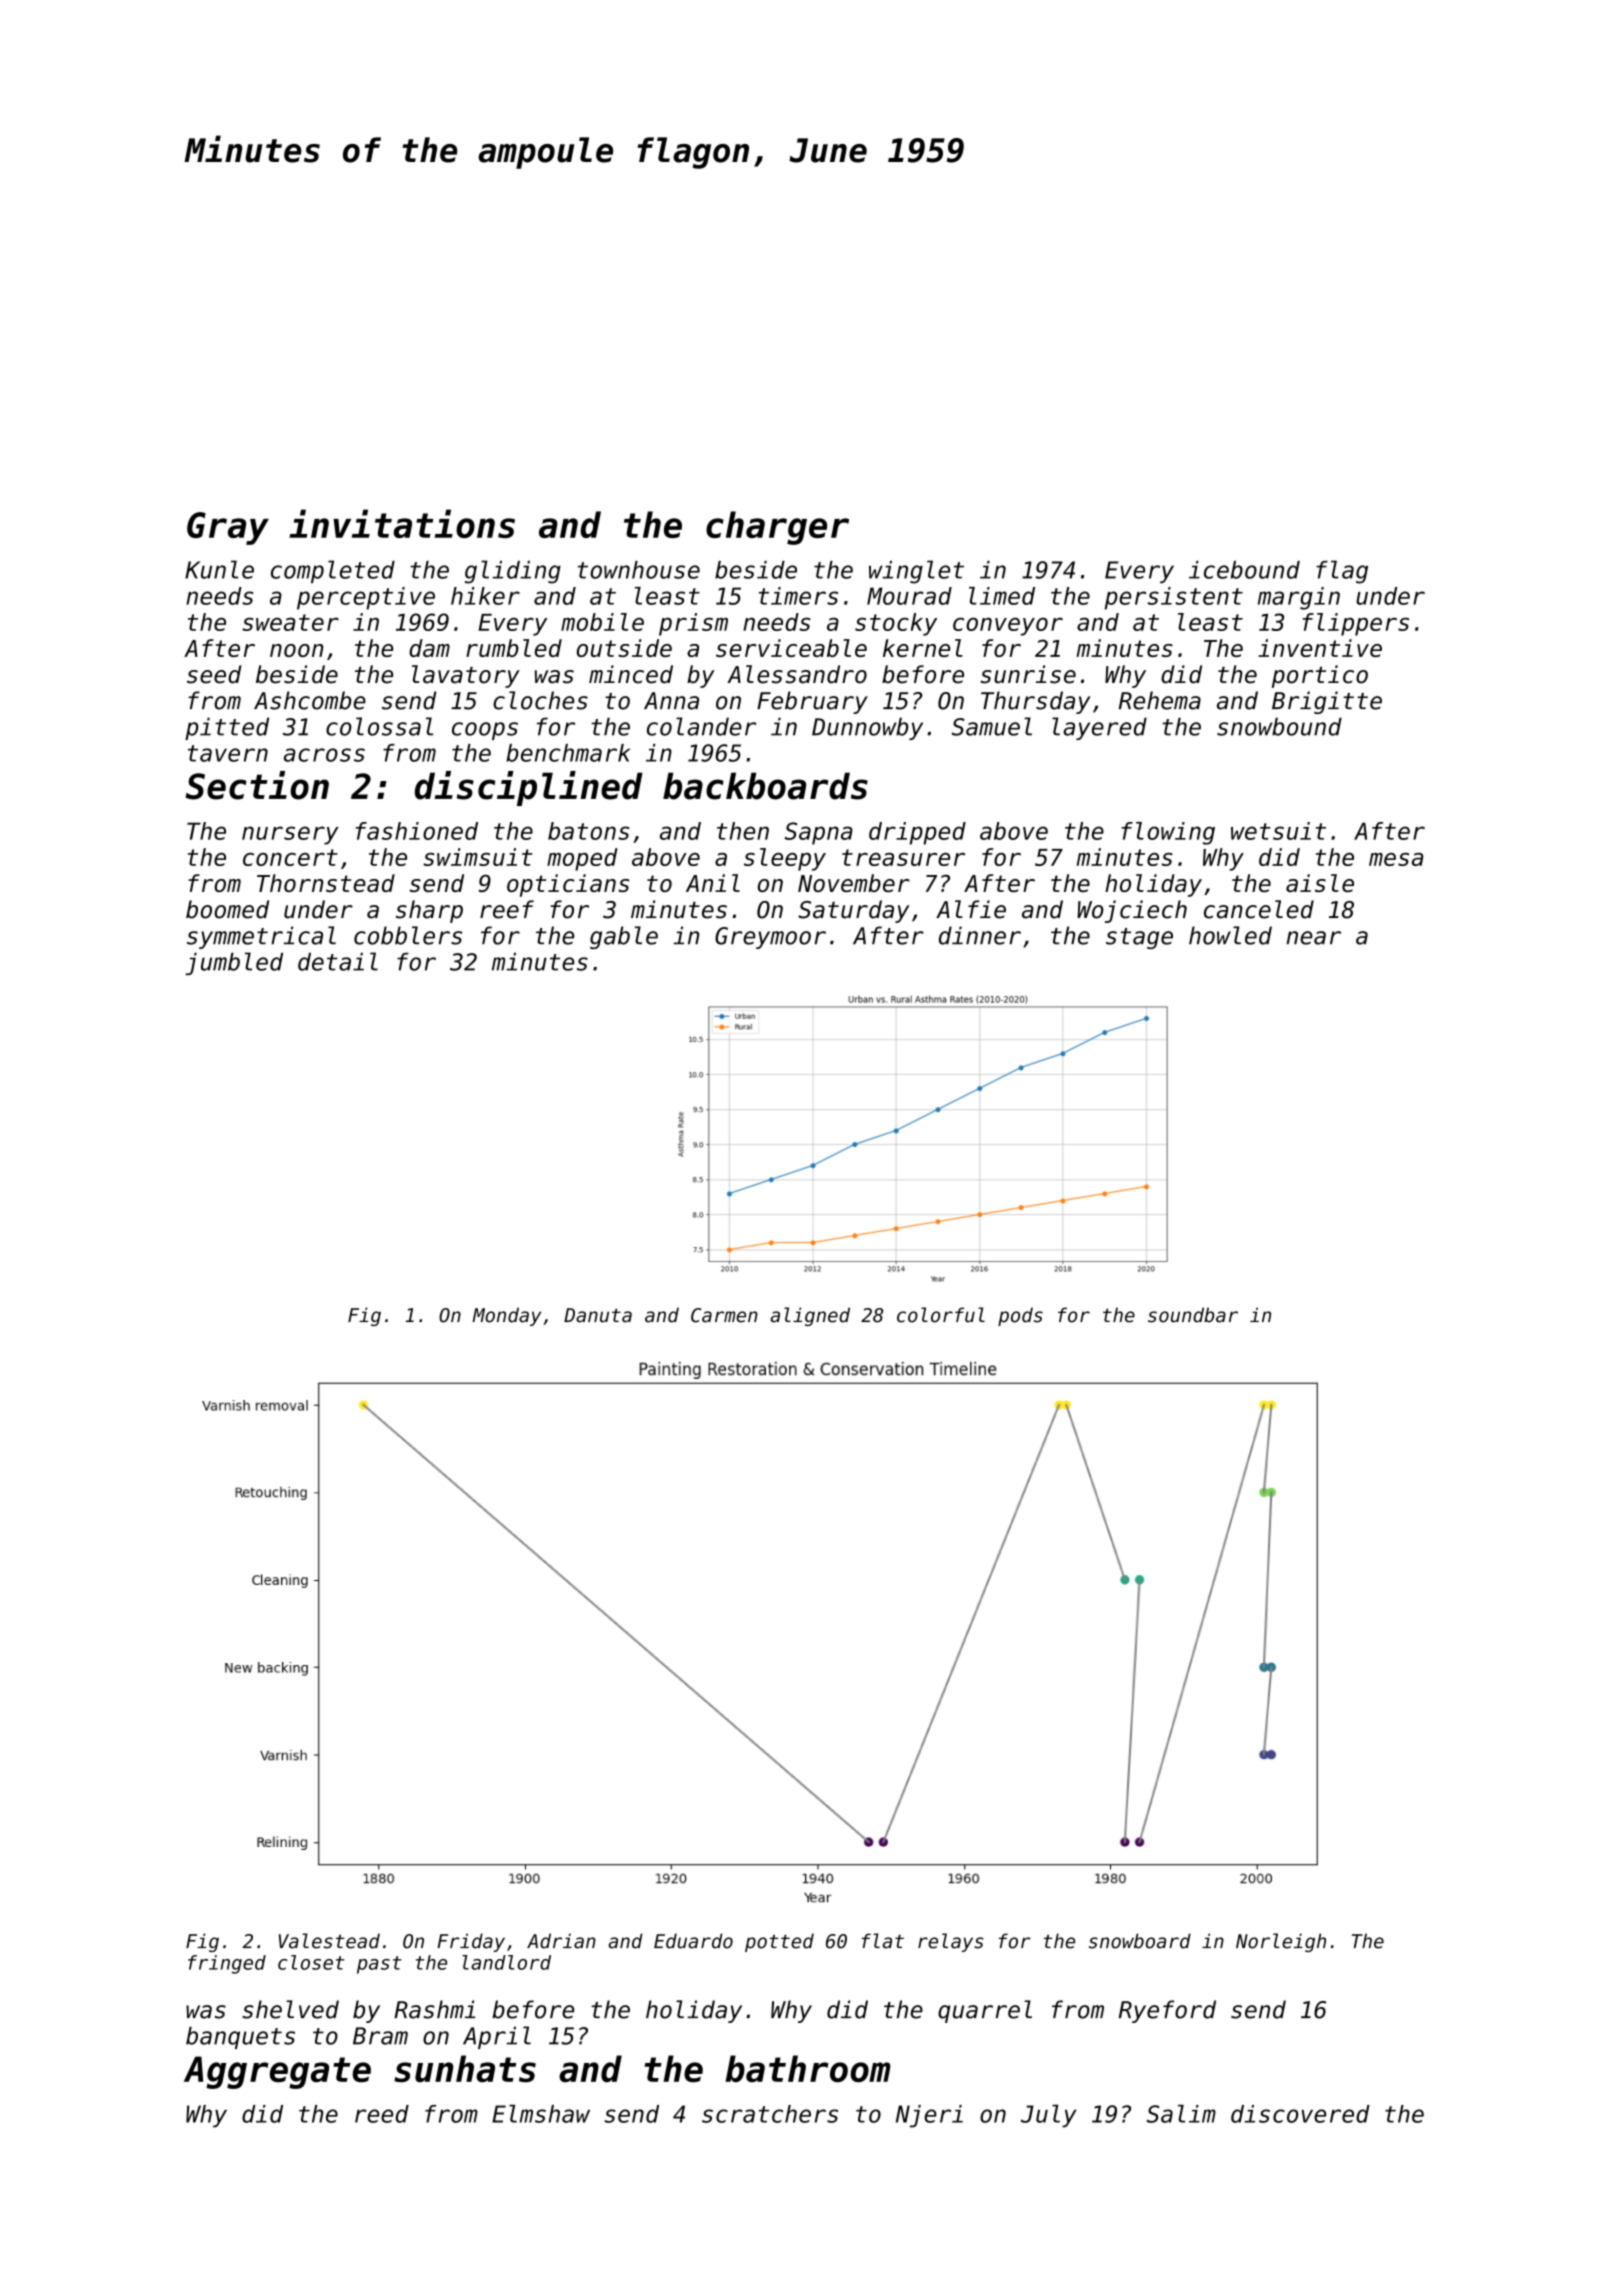  What do you see at coordinates (1193, 1315) in the image?
I see `soundbar` at bounding box center [1193, 1315].
